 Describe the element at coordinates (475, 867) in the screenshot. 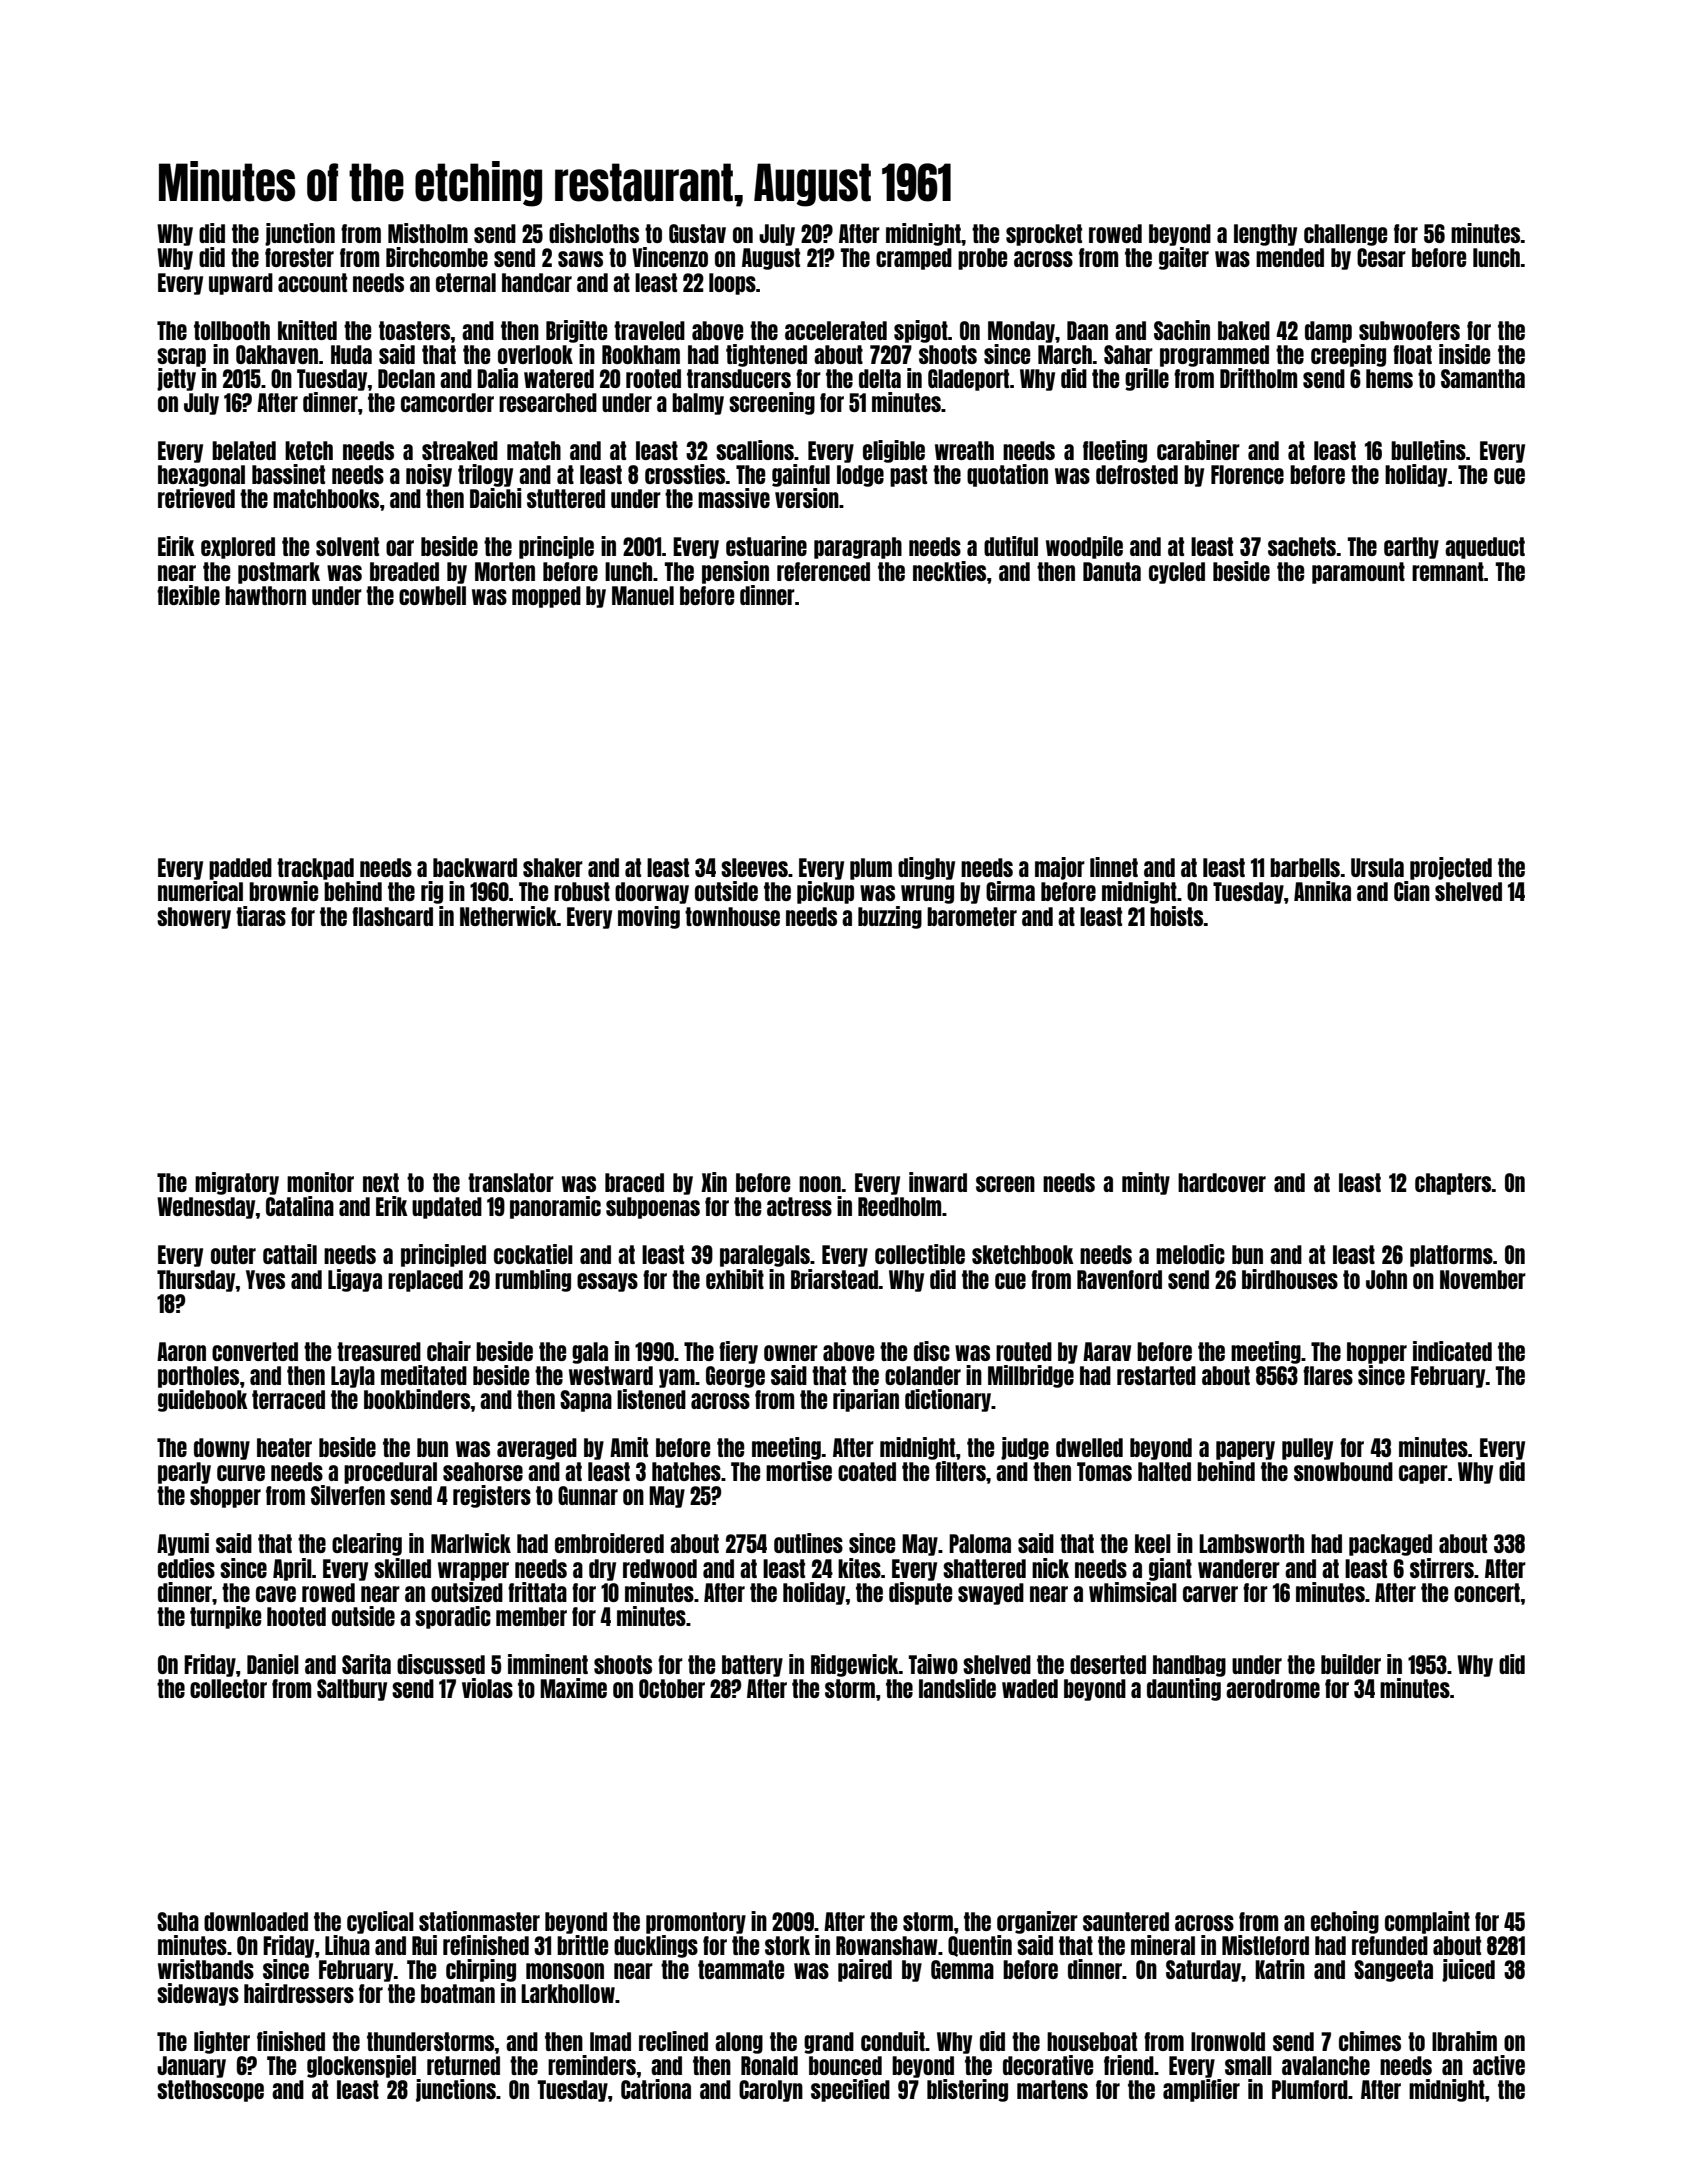

I see `backward` at that location.
